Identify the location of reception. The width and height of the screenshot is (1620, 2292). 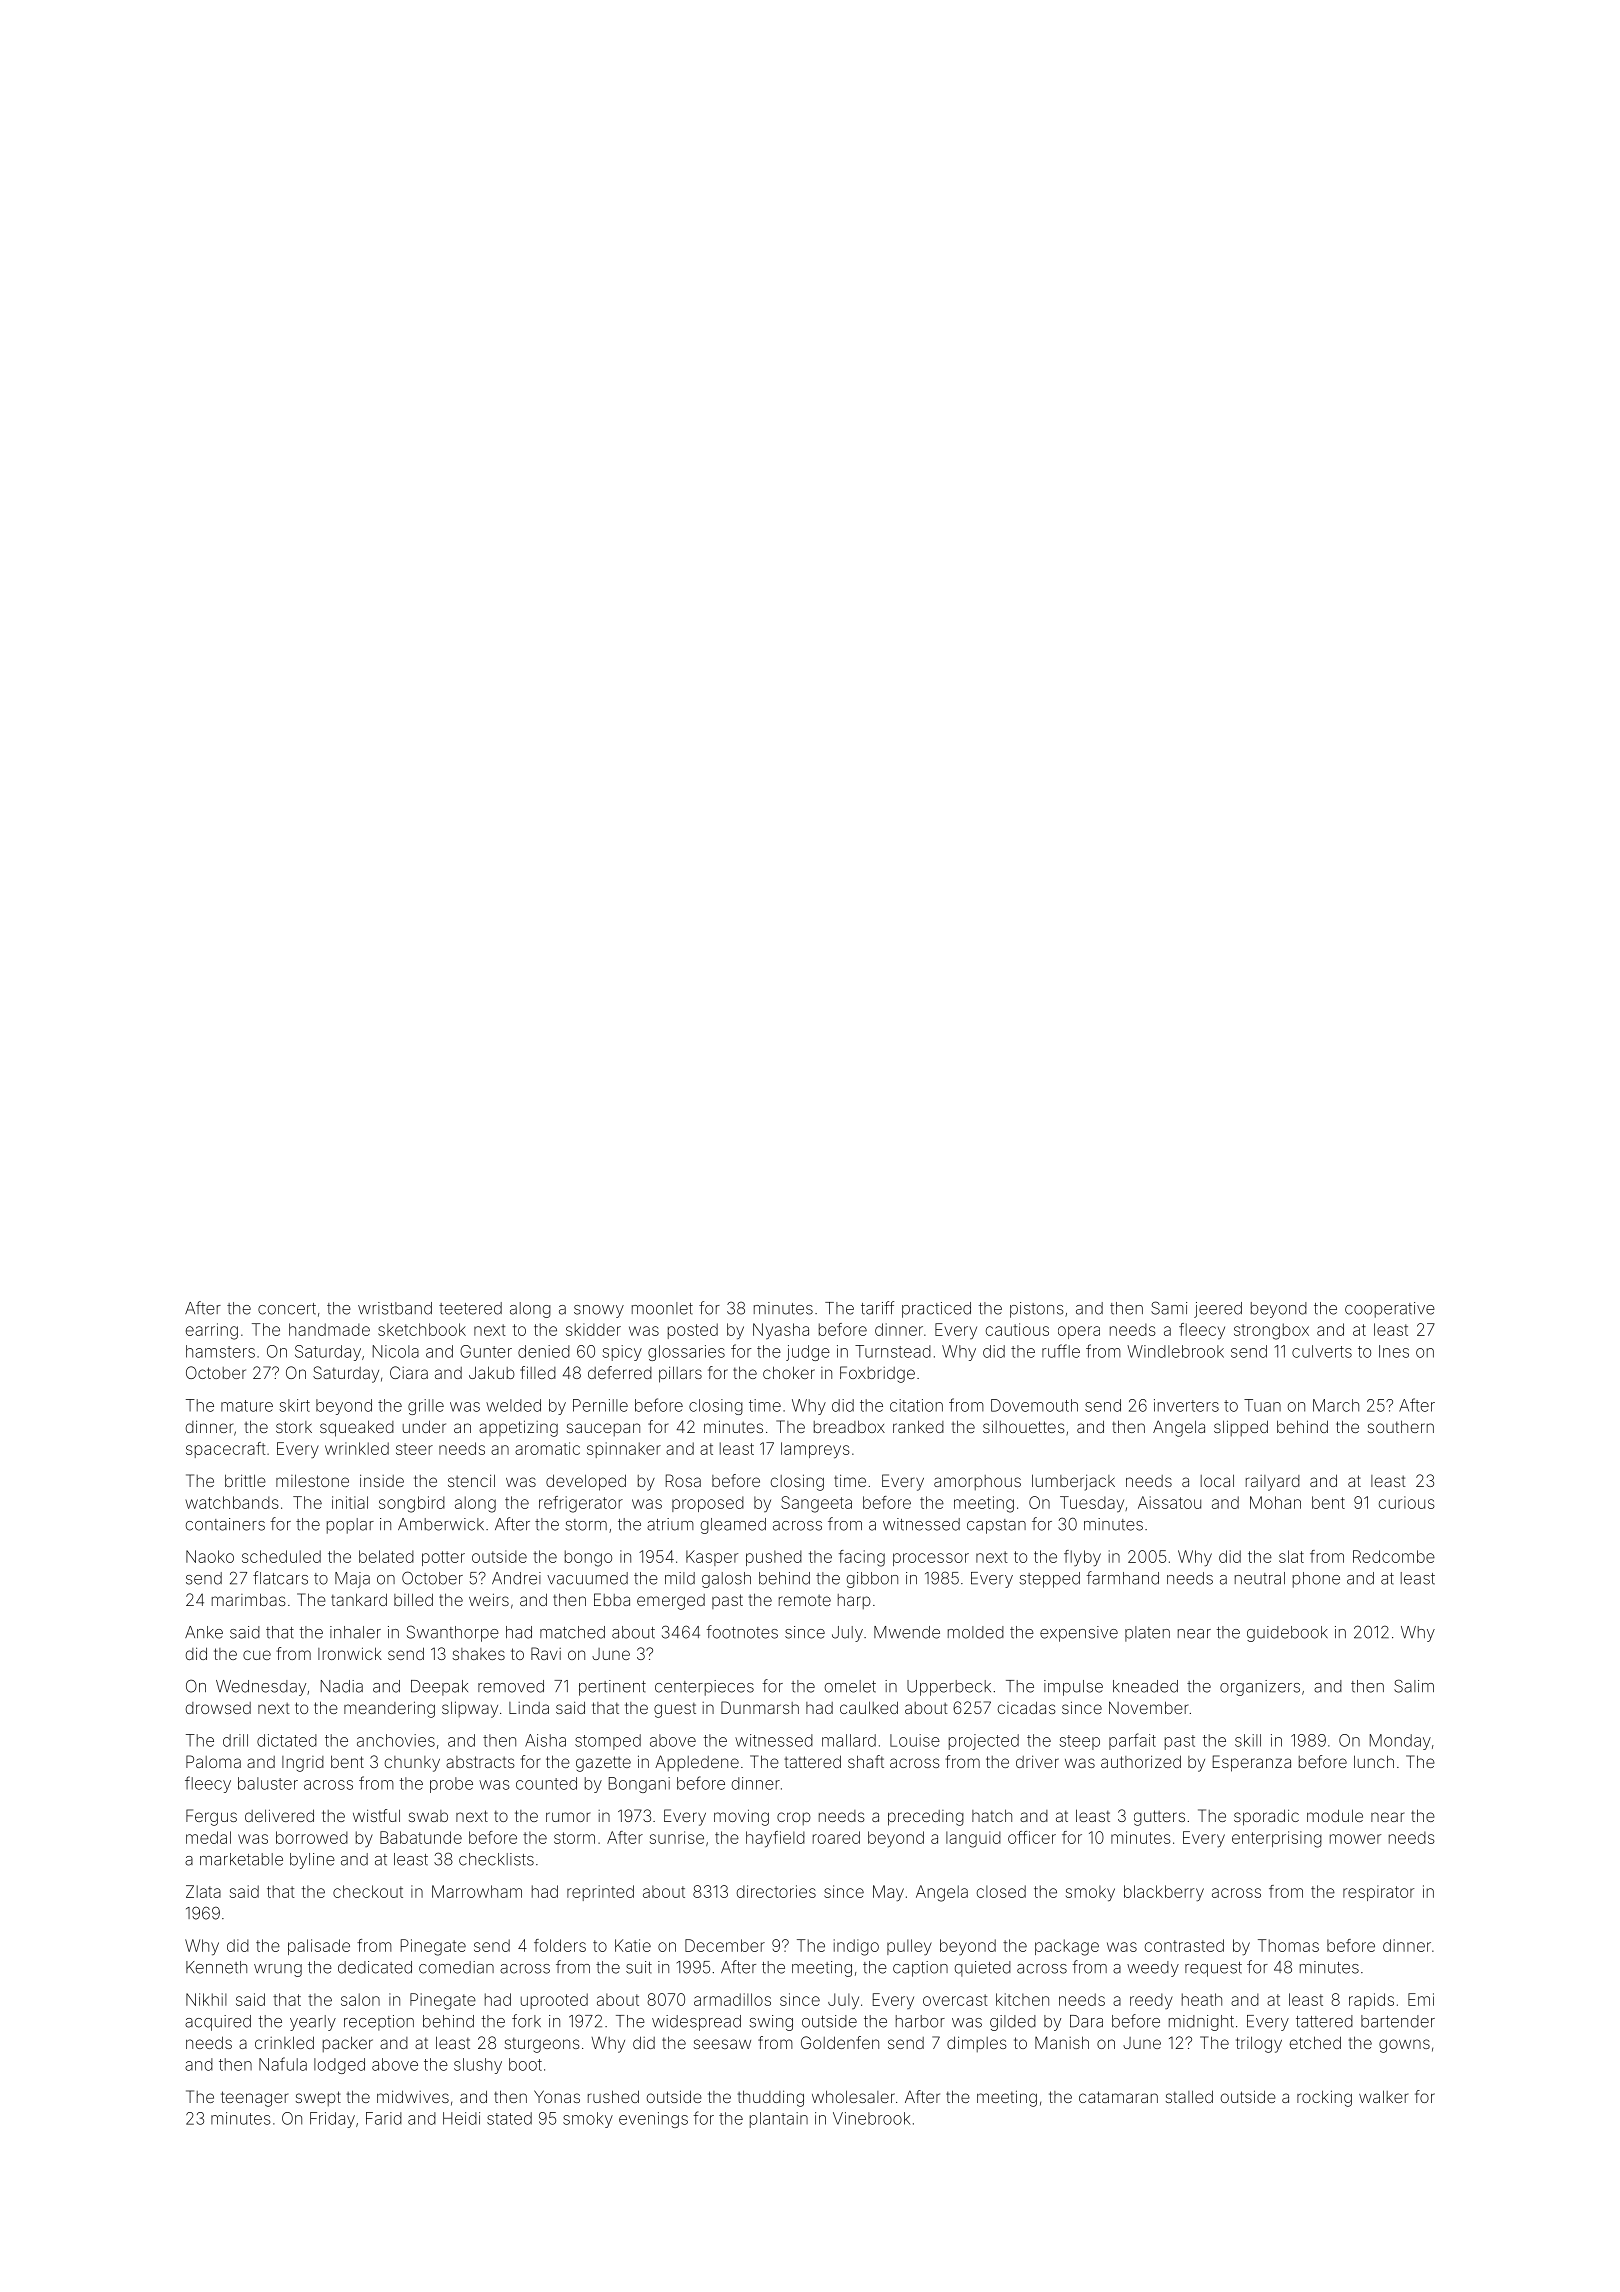
(379, 2023).
